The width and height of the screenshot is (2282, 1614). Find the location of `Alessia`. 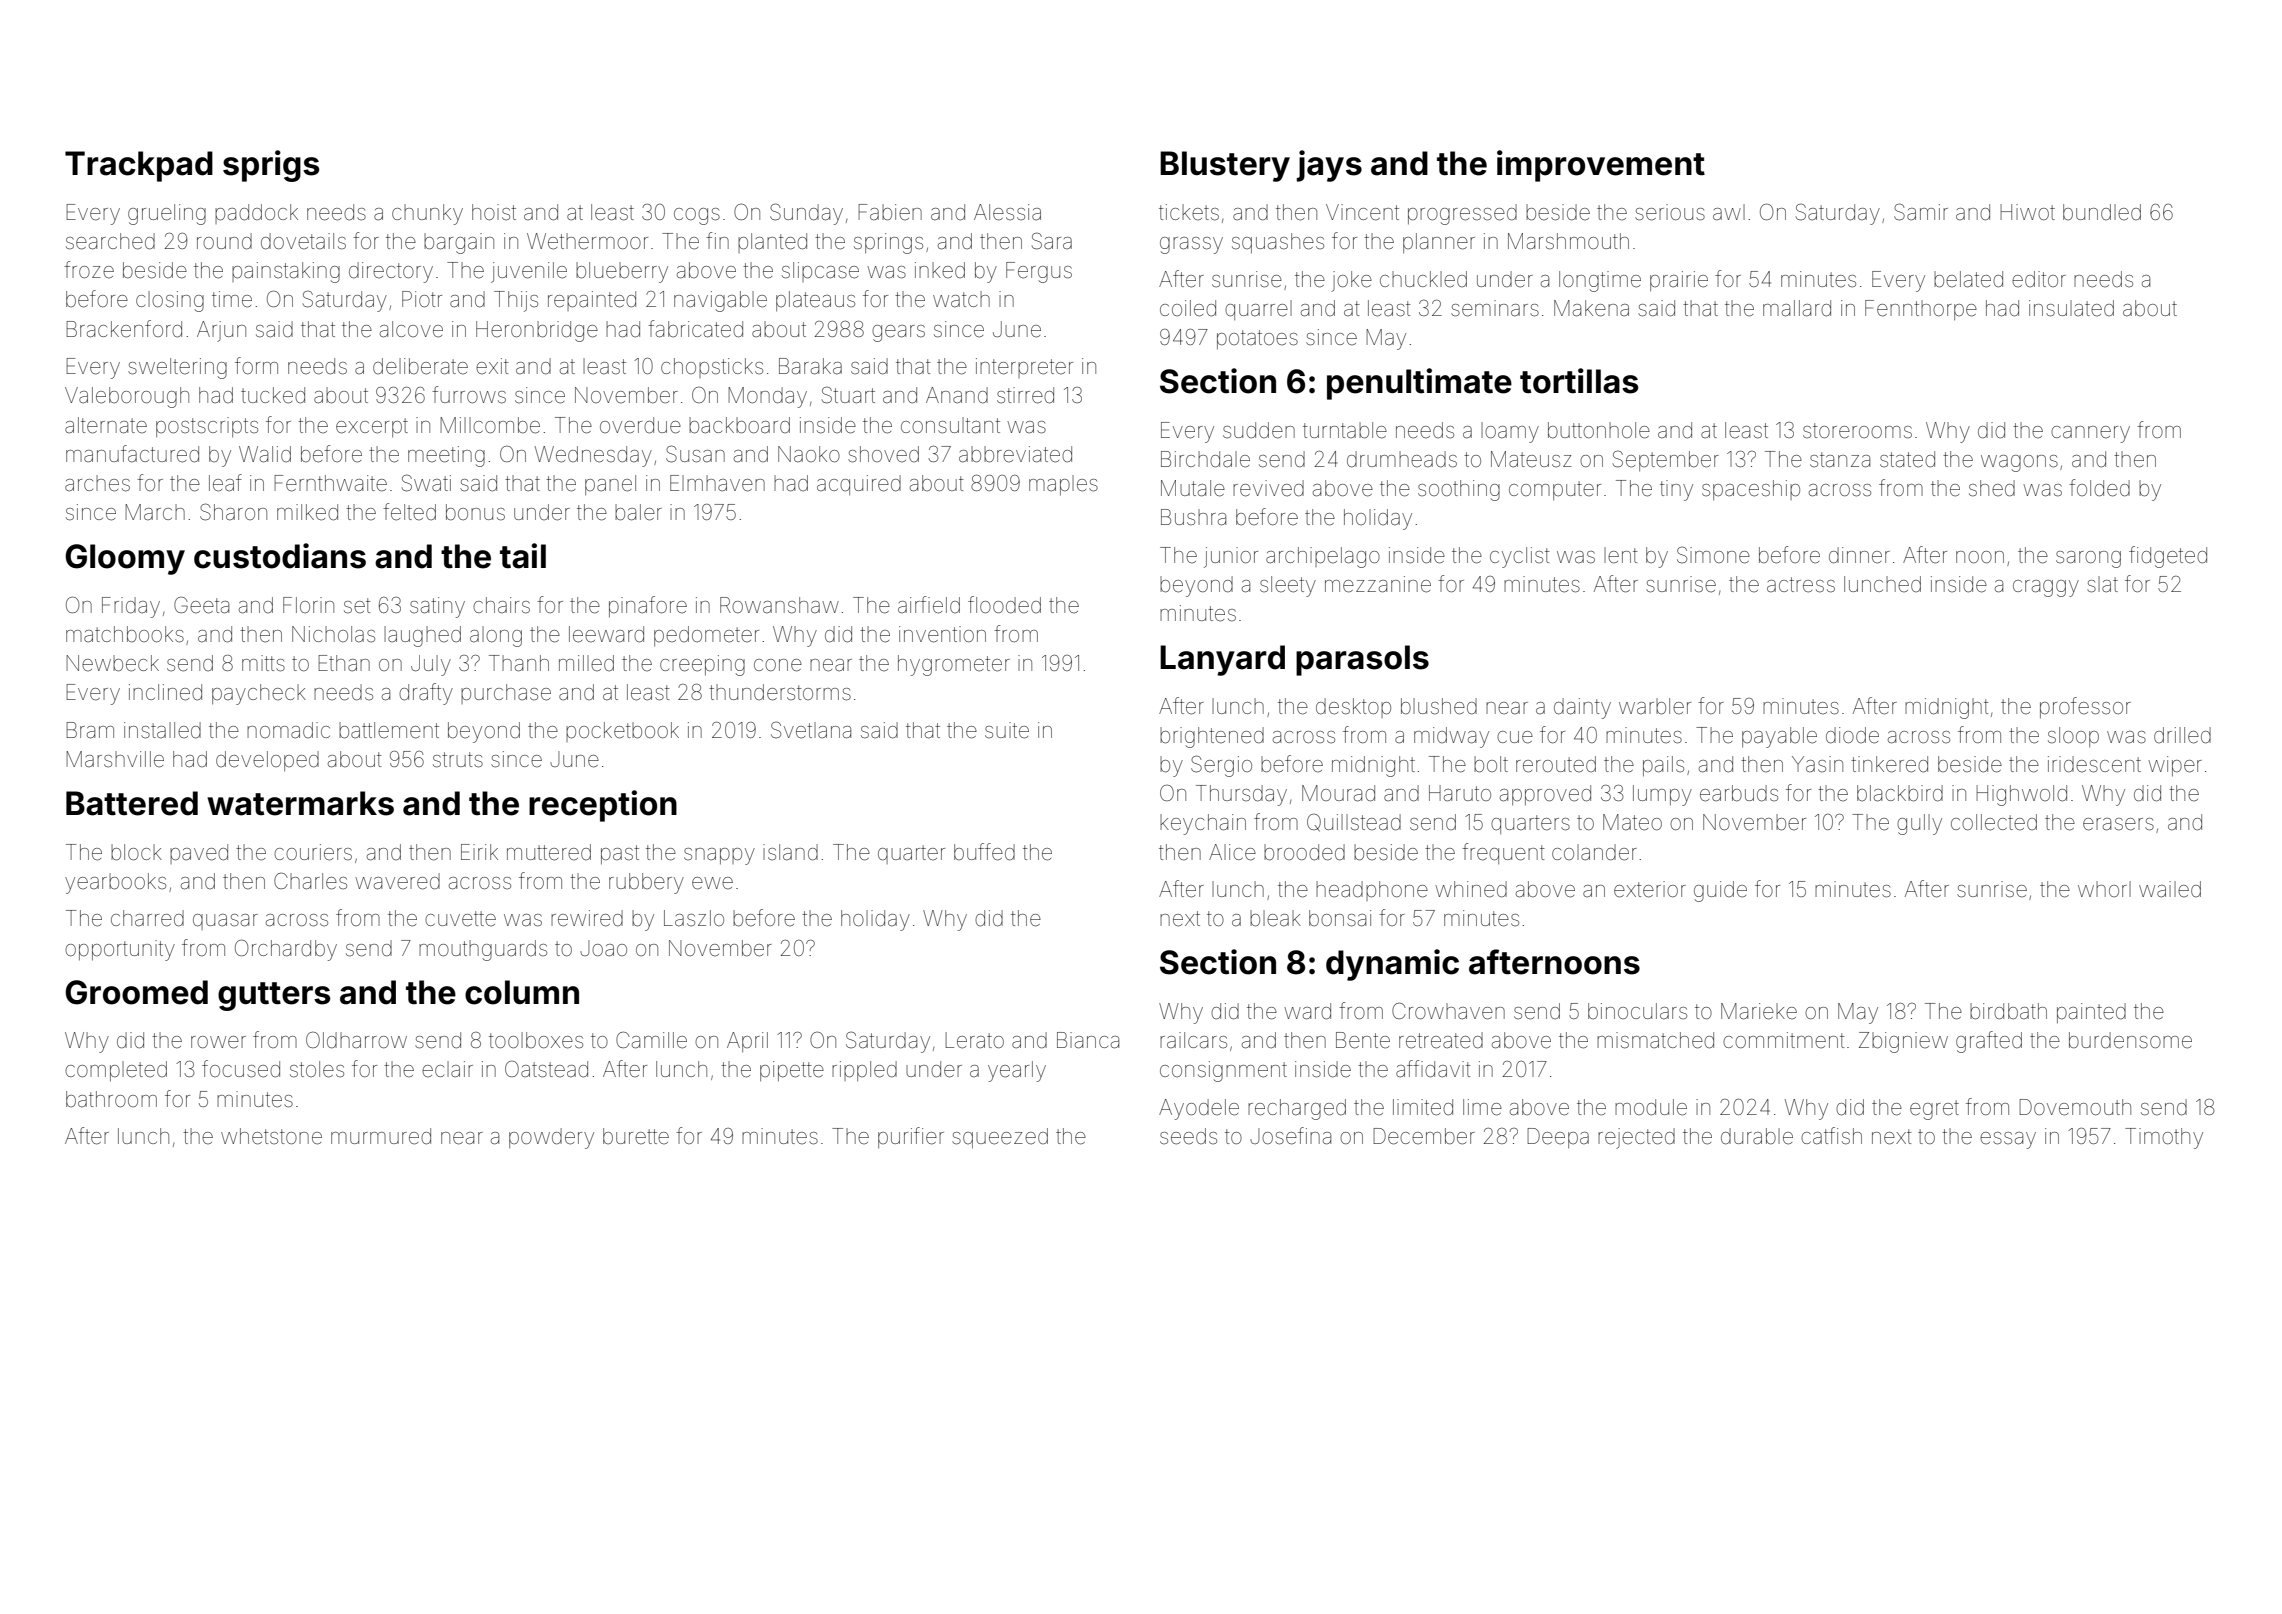

Alessia is located at coordinates (1007, 212).
